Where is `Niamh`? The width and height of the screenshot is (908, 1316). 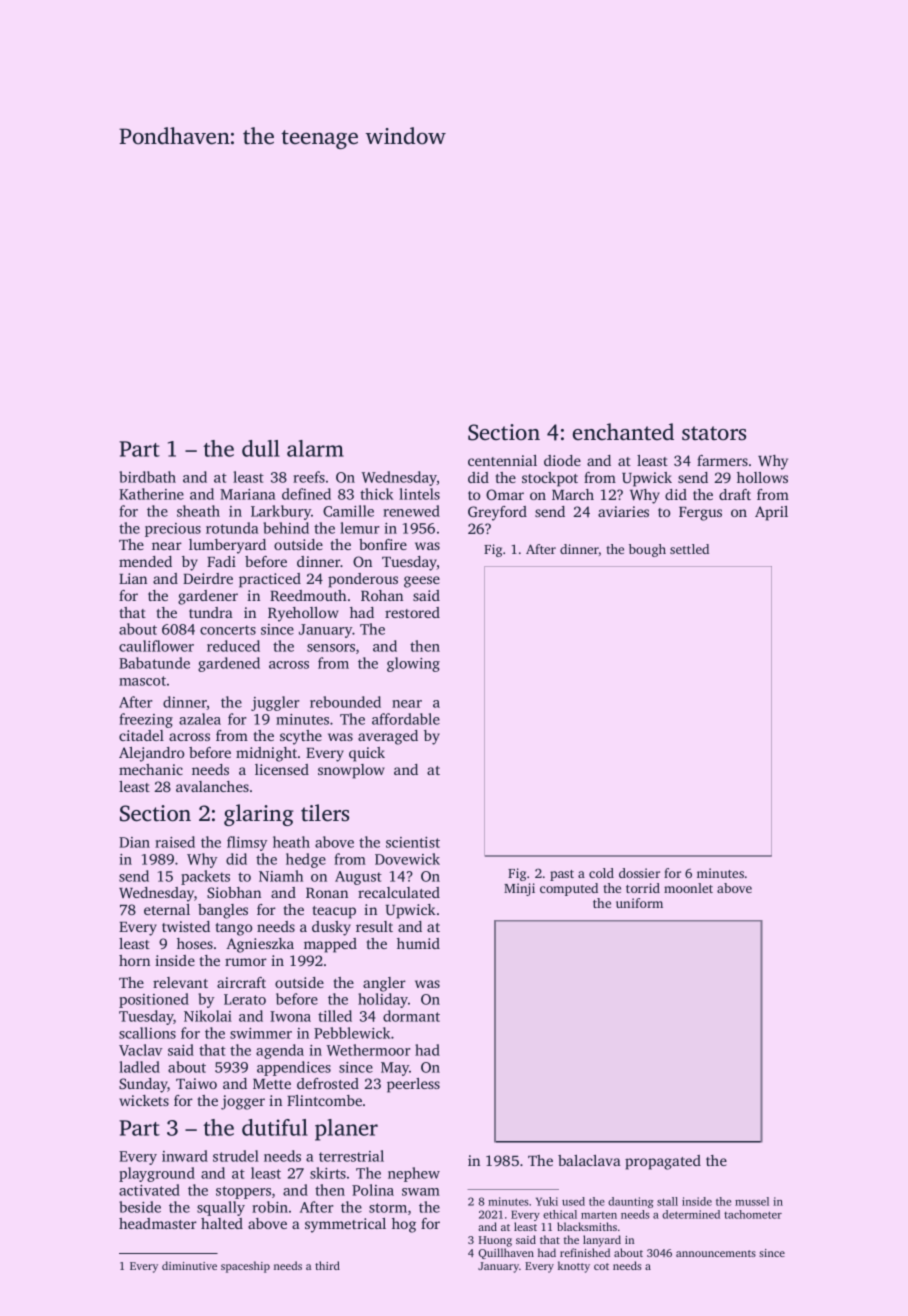
Niamh is located at coordinates (281, 876).
